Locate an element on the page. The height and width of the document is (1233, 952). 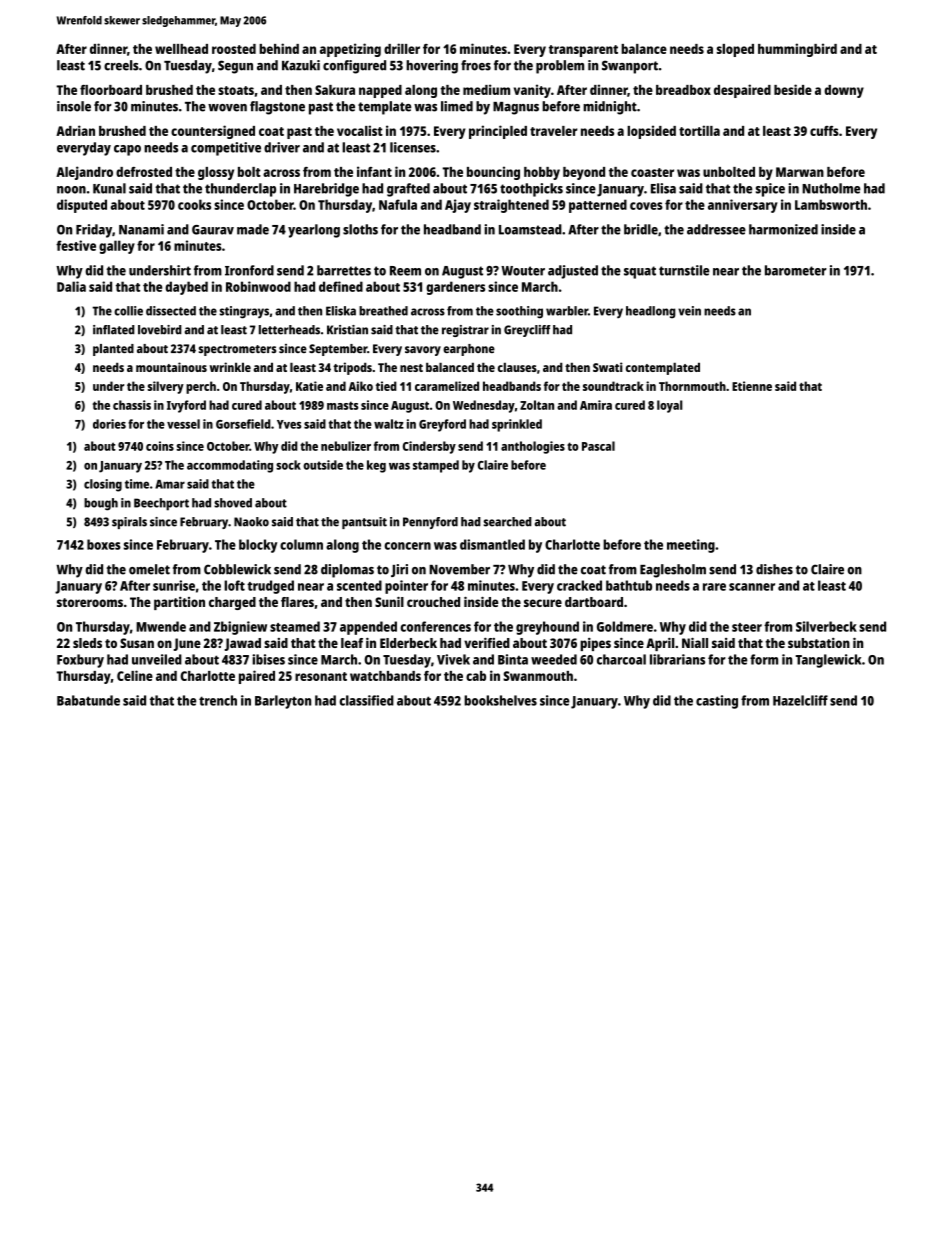
stoats is located at coordinates (236, 90).
